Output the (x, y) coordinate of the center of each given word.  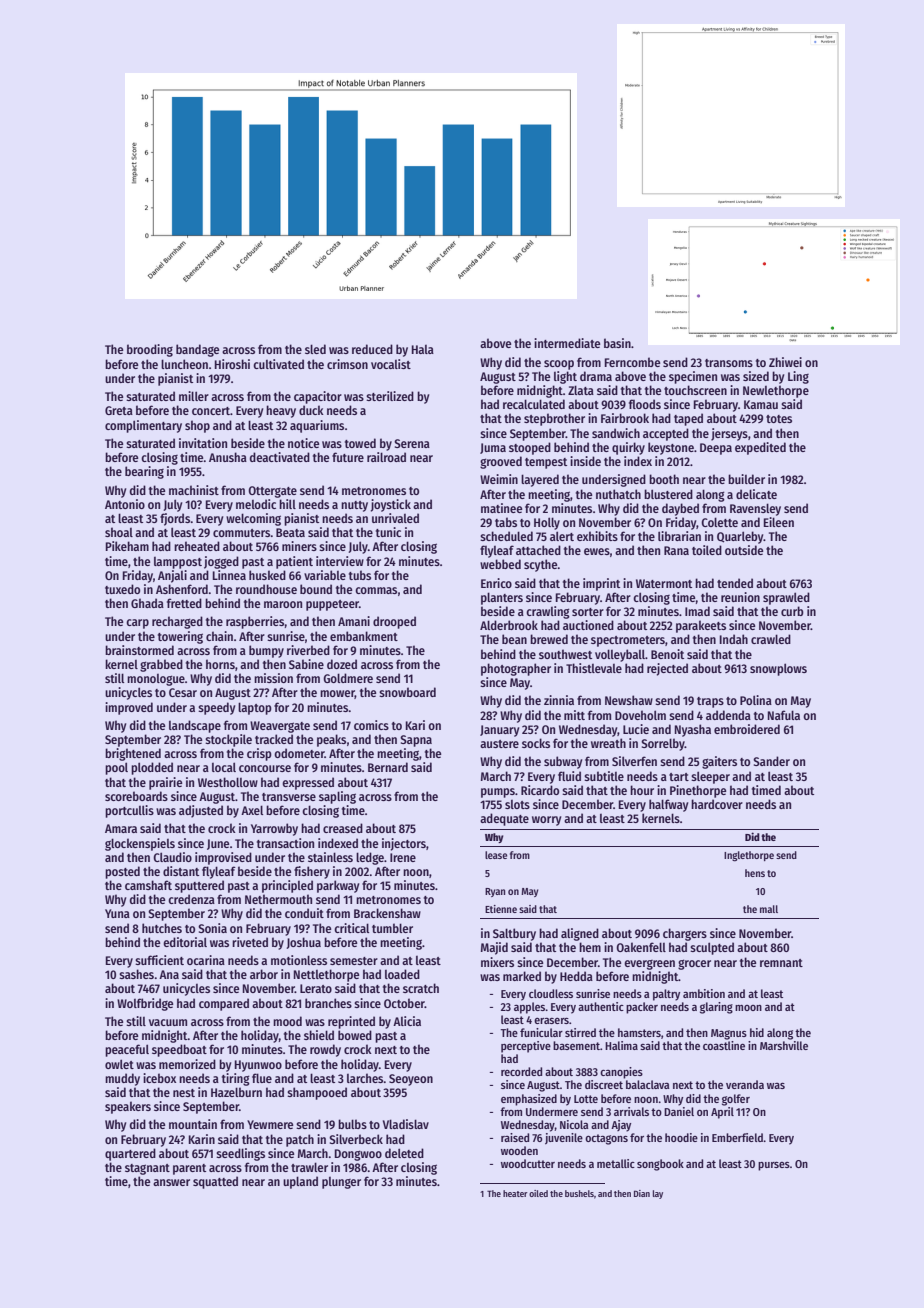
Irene (403, 857)
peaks (331, 740)
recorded (521, 1071)
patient (294, 562)
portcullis (129, 811)
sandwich (616, 433)
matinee (501, 508)
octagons (606, 1139)
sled (315, 349)
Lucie (636, 729)
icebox (159, 1078)
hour (642, 790)
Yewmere (270, 1124)
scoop (559, 365)
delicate (756, 494)
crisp (259, 754)
